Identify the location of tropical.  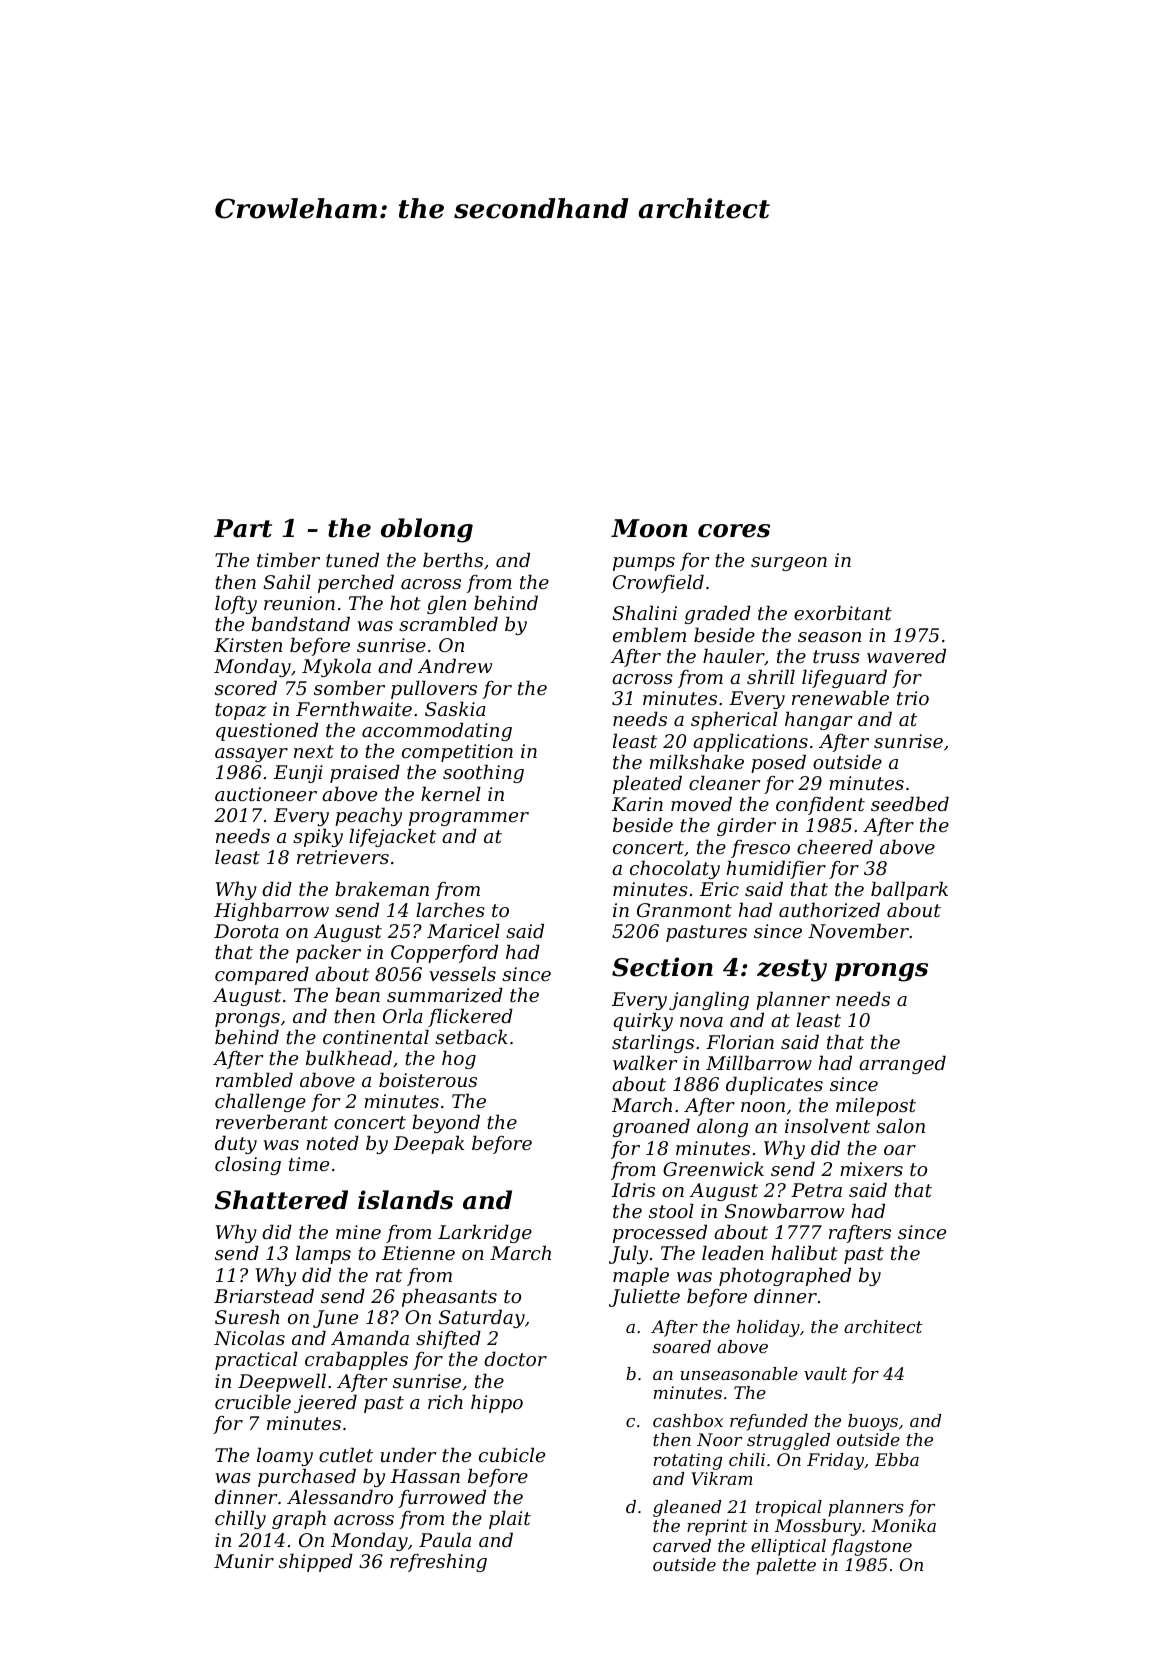
(789, 1508).
